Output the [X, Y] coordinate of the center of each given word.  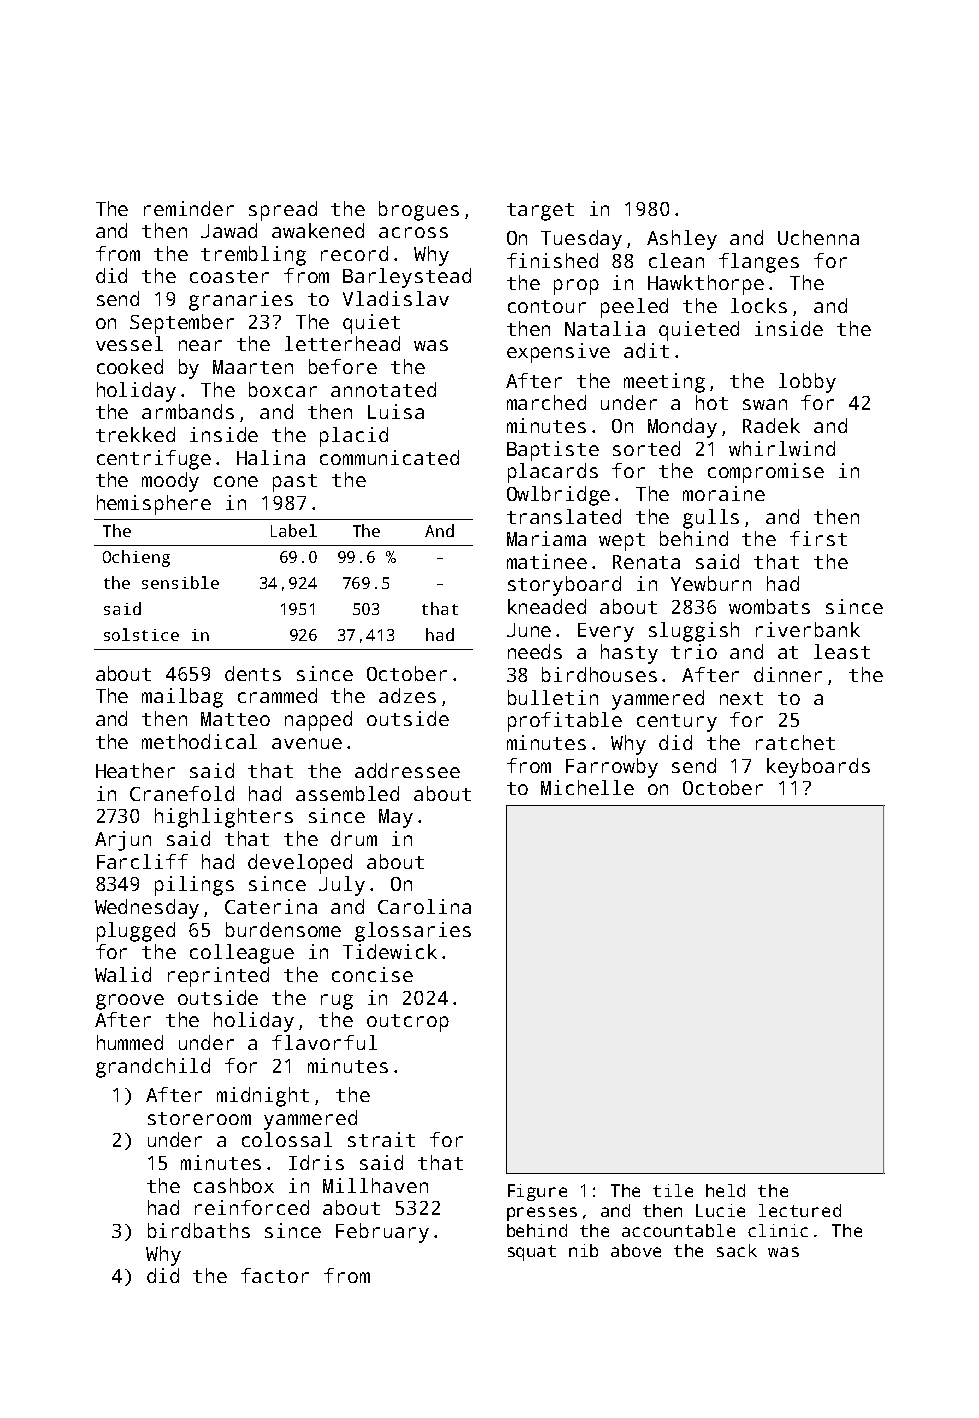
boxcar [283, 389]
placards [553, 473]
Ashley [682, 240]
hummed [130, 1042]
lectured [800, 1210]
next [741, 698]
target [540, 212]
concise [372, 974]
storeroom [199, 1118]
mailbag [182, 698]
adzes [407, 695]
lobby [807, 383]
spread [283, 211]
